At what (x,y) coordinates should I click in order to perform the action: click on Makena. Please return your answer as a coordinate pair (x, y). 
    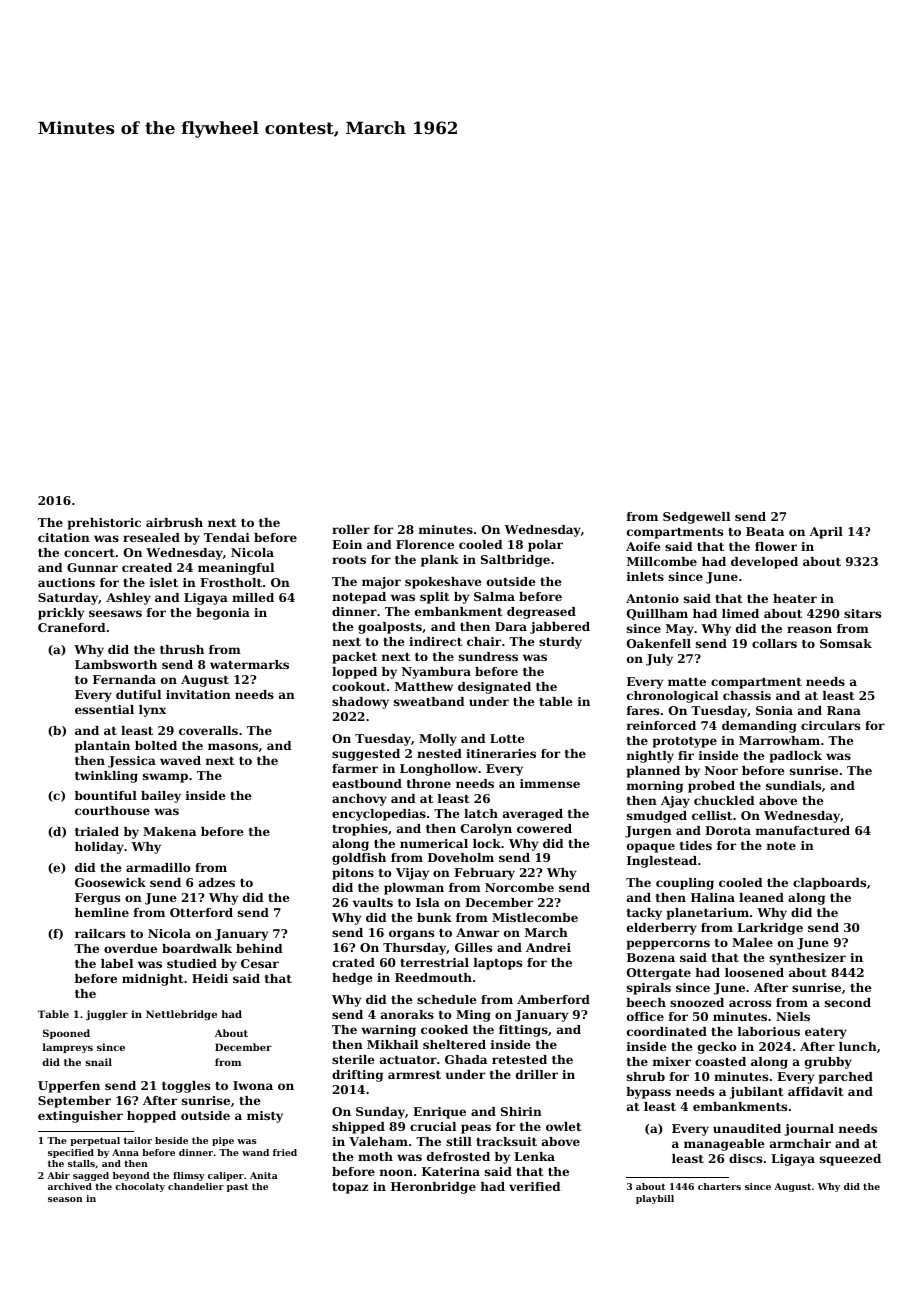
    Looking at the image, I should click on (169, 831).
